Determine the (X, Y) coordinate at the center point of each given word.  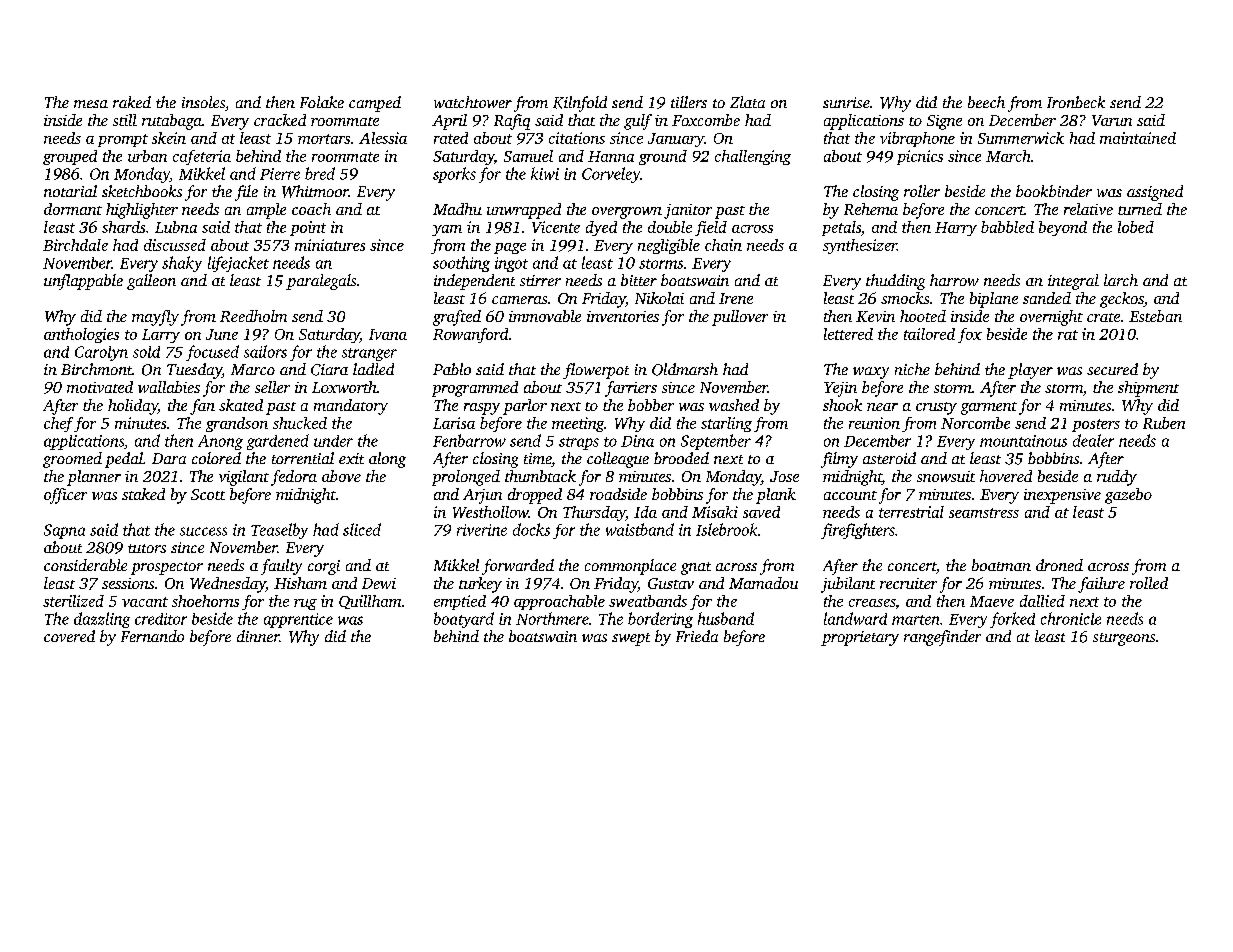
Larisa (454, 423)
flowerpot (596, 371)
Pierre (280, 174)
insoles (203, 102)
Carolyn (101, 353)
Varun (1112, 120)
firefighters (858, 531)
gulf (638, 122)
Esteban (1155, 316)
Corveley (611, 175)
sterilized (73, 601)
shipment (1148, 389)
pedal (124, 460)
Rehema (871, 209)
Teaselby (279, 531)
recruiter (908, 583)
